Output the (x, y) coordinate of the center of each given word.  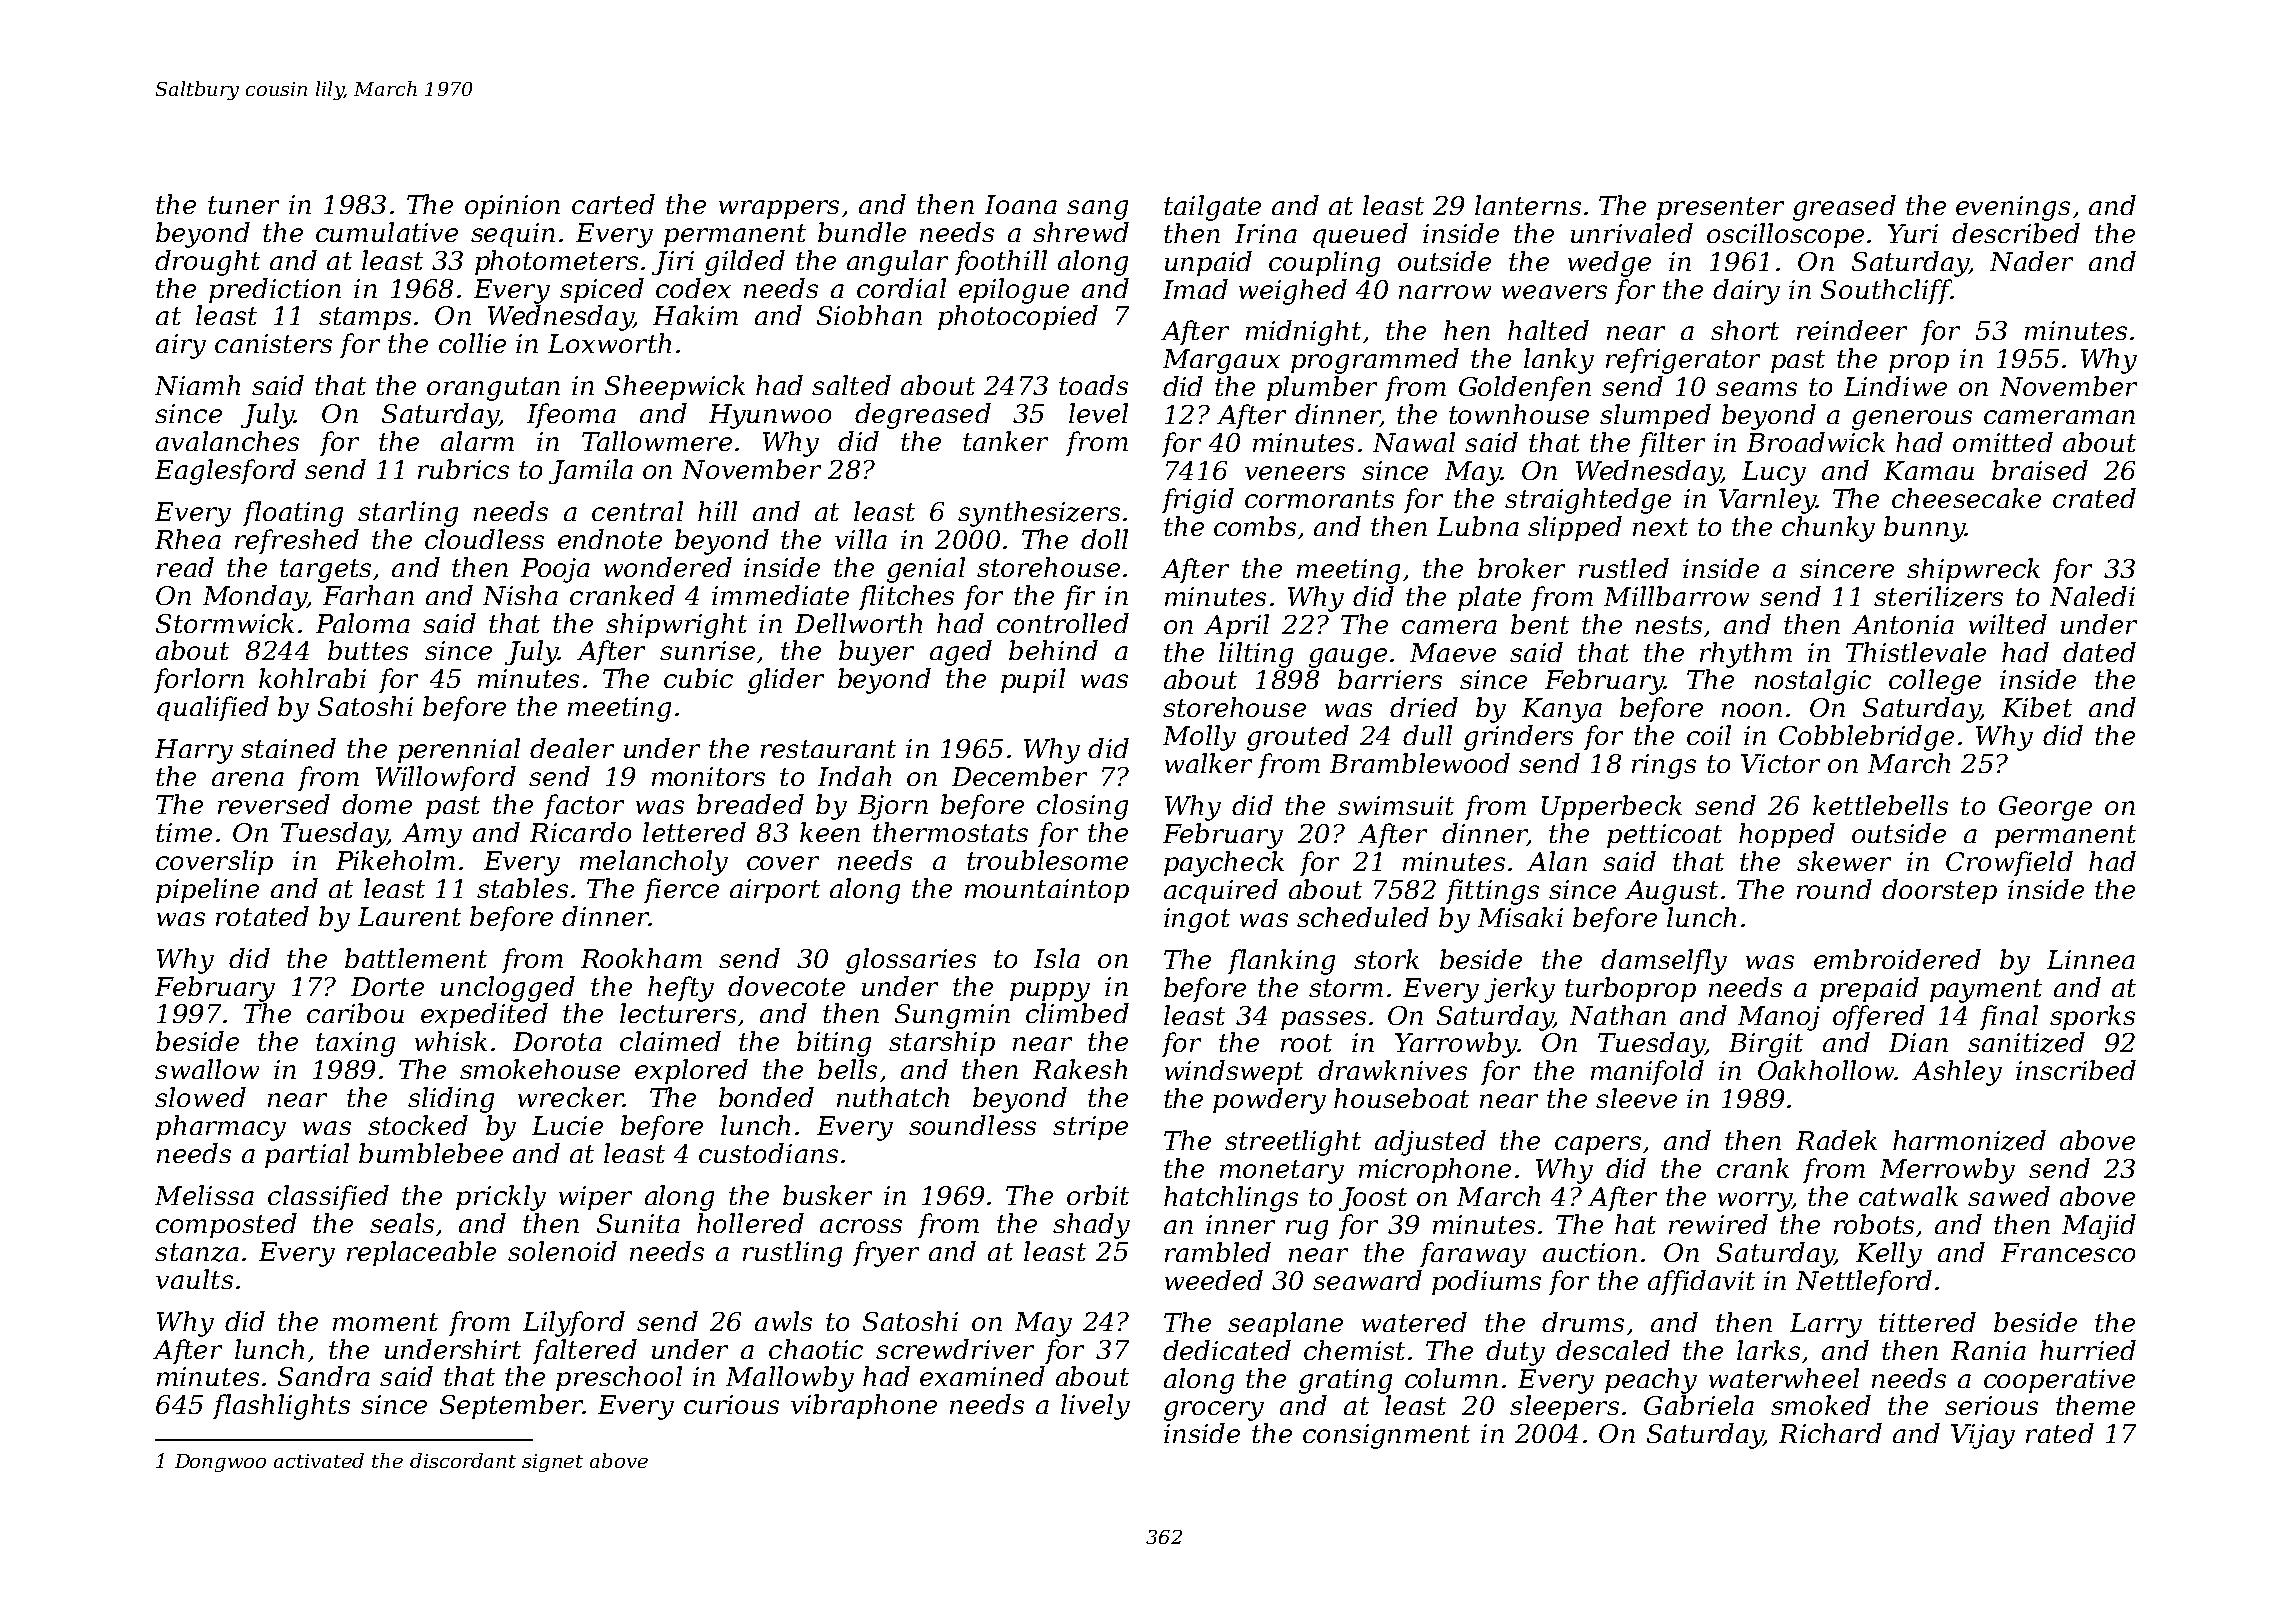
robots (1874, 1224)
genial (926, 570)
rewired (1718, 1224)
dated (2099, 652)
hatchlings (1231, 1199)
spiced (602, 290)
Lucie (567, 1125)
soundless (972, 1125)
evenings (2013, 208)
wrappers (779, 209)
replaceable (421, 1253)
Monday (255, 598)
